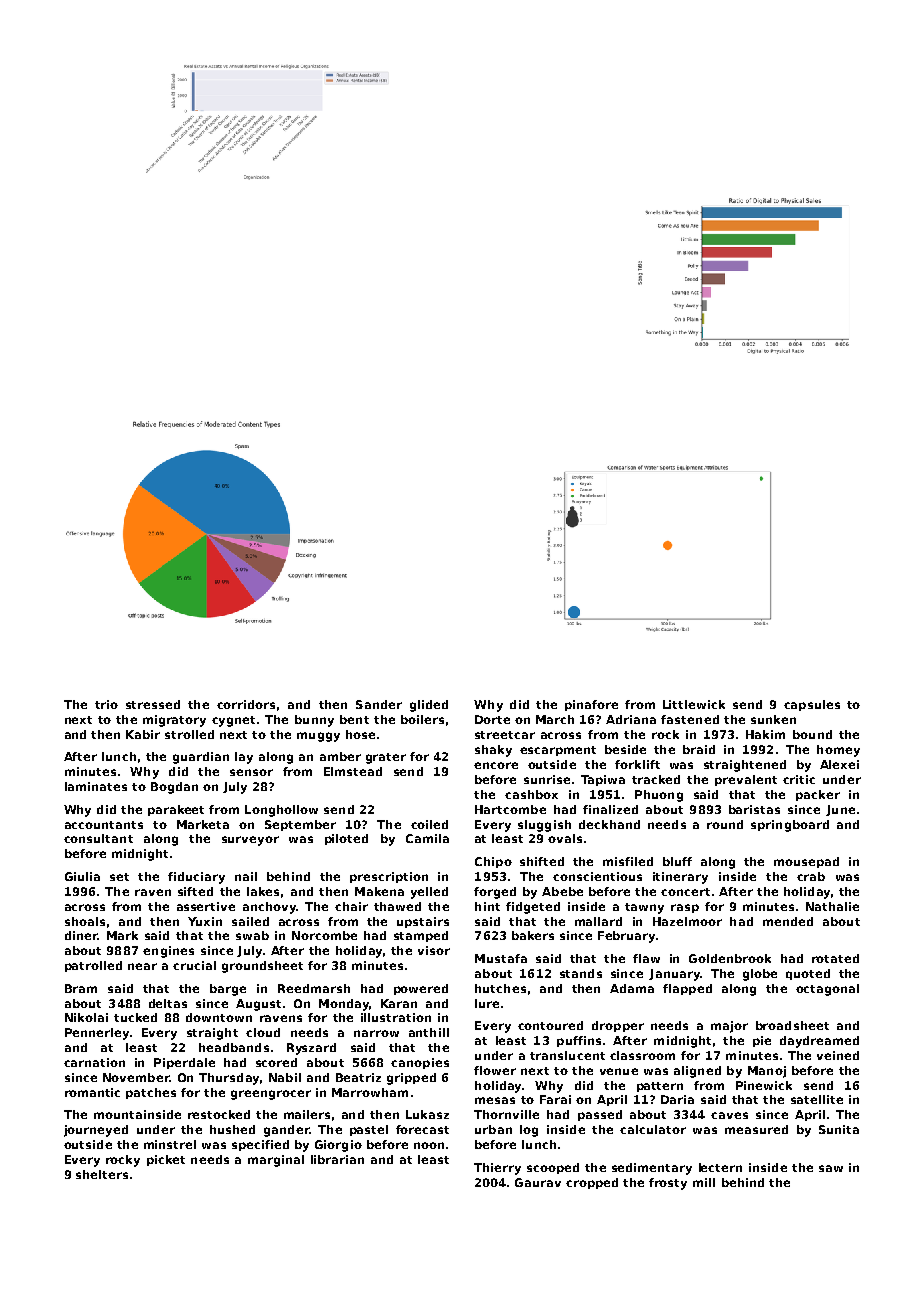 This screenshot has width=924, height=1308. What do you see at coordinates (832, 906) in the screenshot?
I see `Nathalie` at bounding box center [832, 906].
